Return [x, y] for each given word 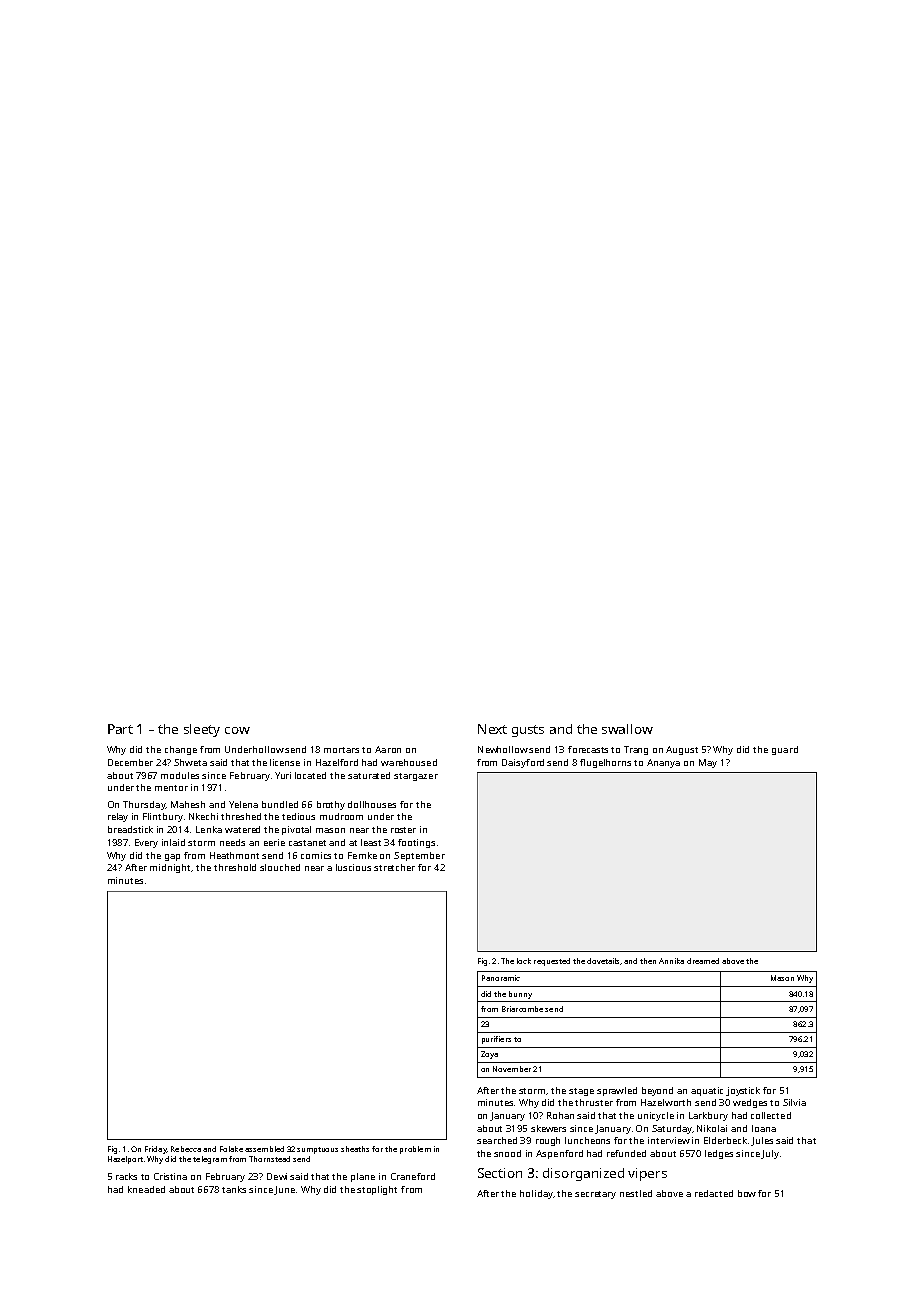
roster [403, 830]
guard [785, 750]
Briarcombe [522, 1009]
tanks [234, 1189]
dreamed [703, 961]
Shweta [190, 762]
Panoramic [501, 978]
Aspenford [559, 1154]
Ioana [764, 1128]
